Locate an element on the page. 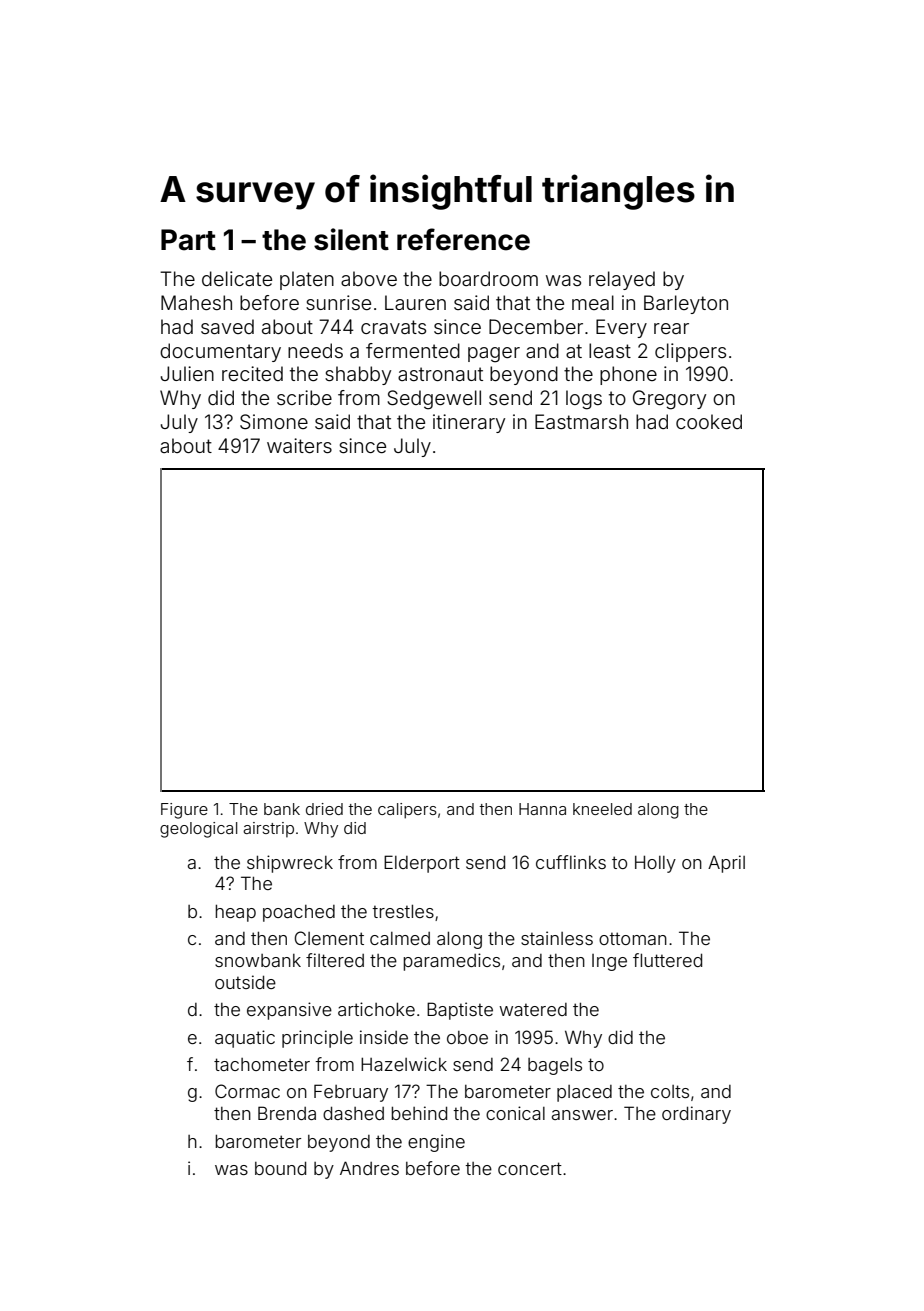  heap is located at coordinates (235, 913).
